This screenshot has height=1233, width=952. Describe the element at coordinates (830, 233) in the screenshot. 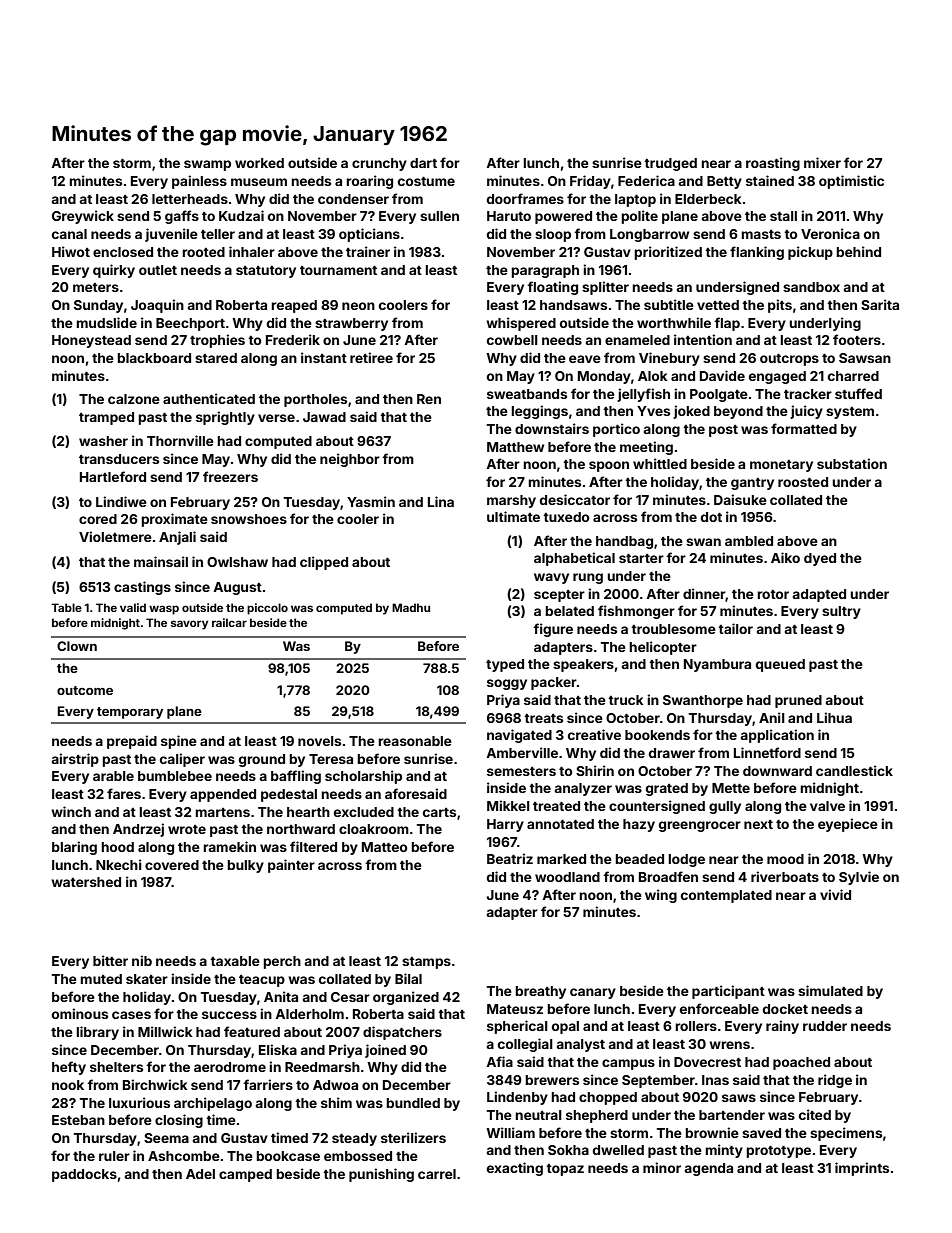

I see `Veronica` at that location.
